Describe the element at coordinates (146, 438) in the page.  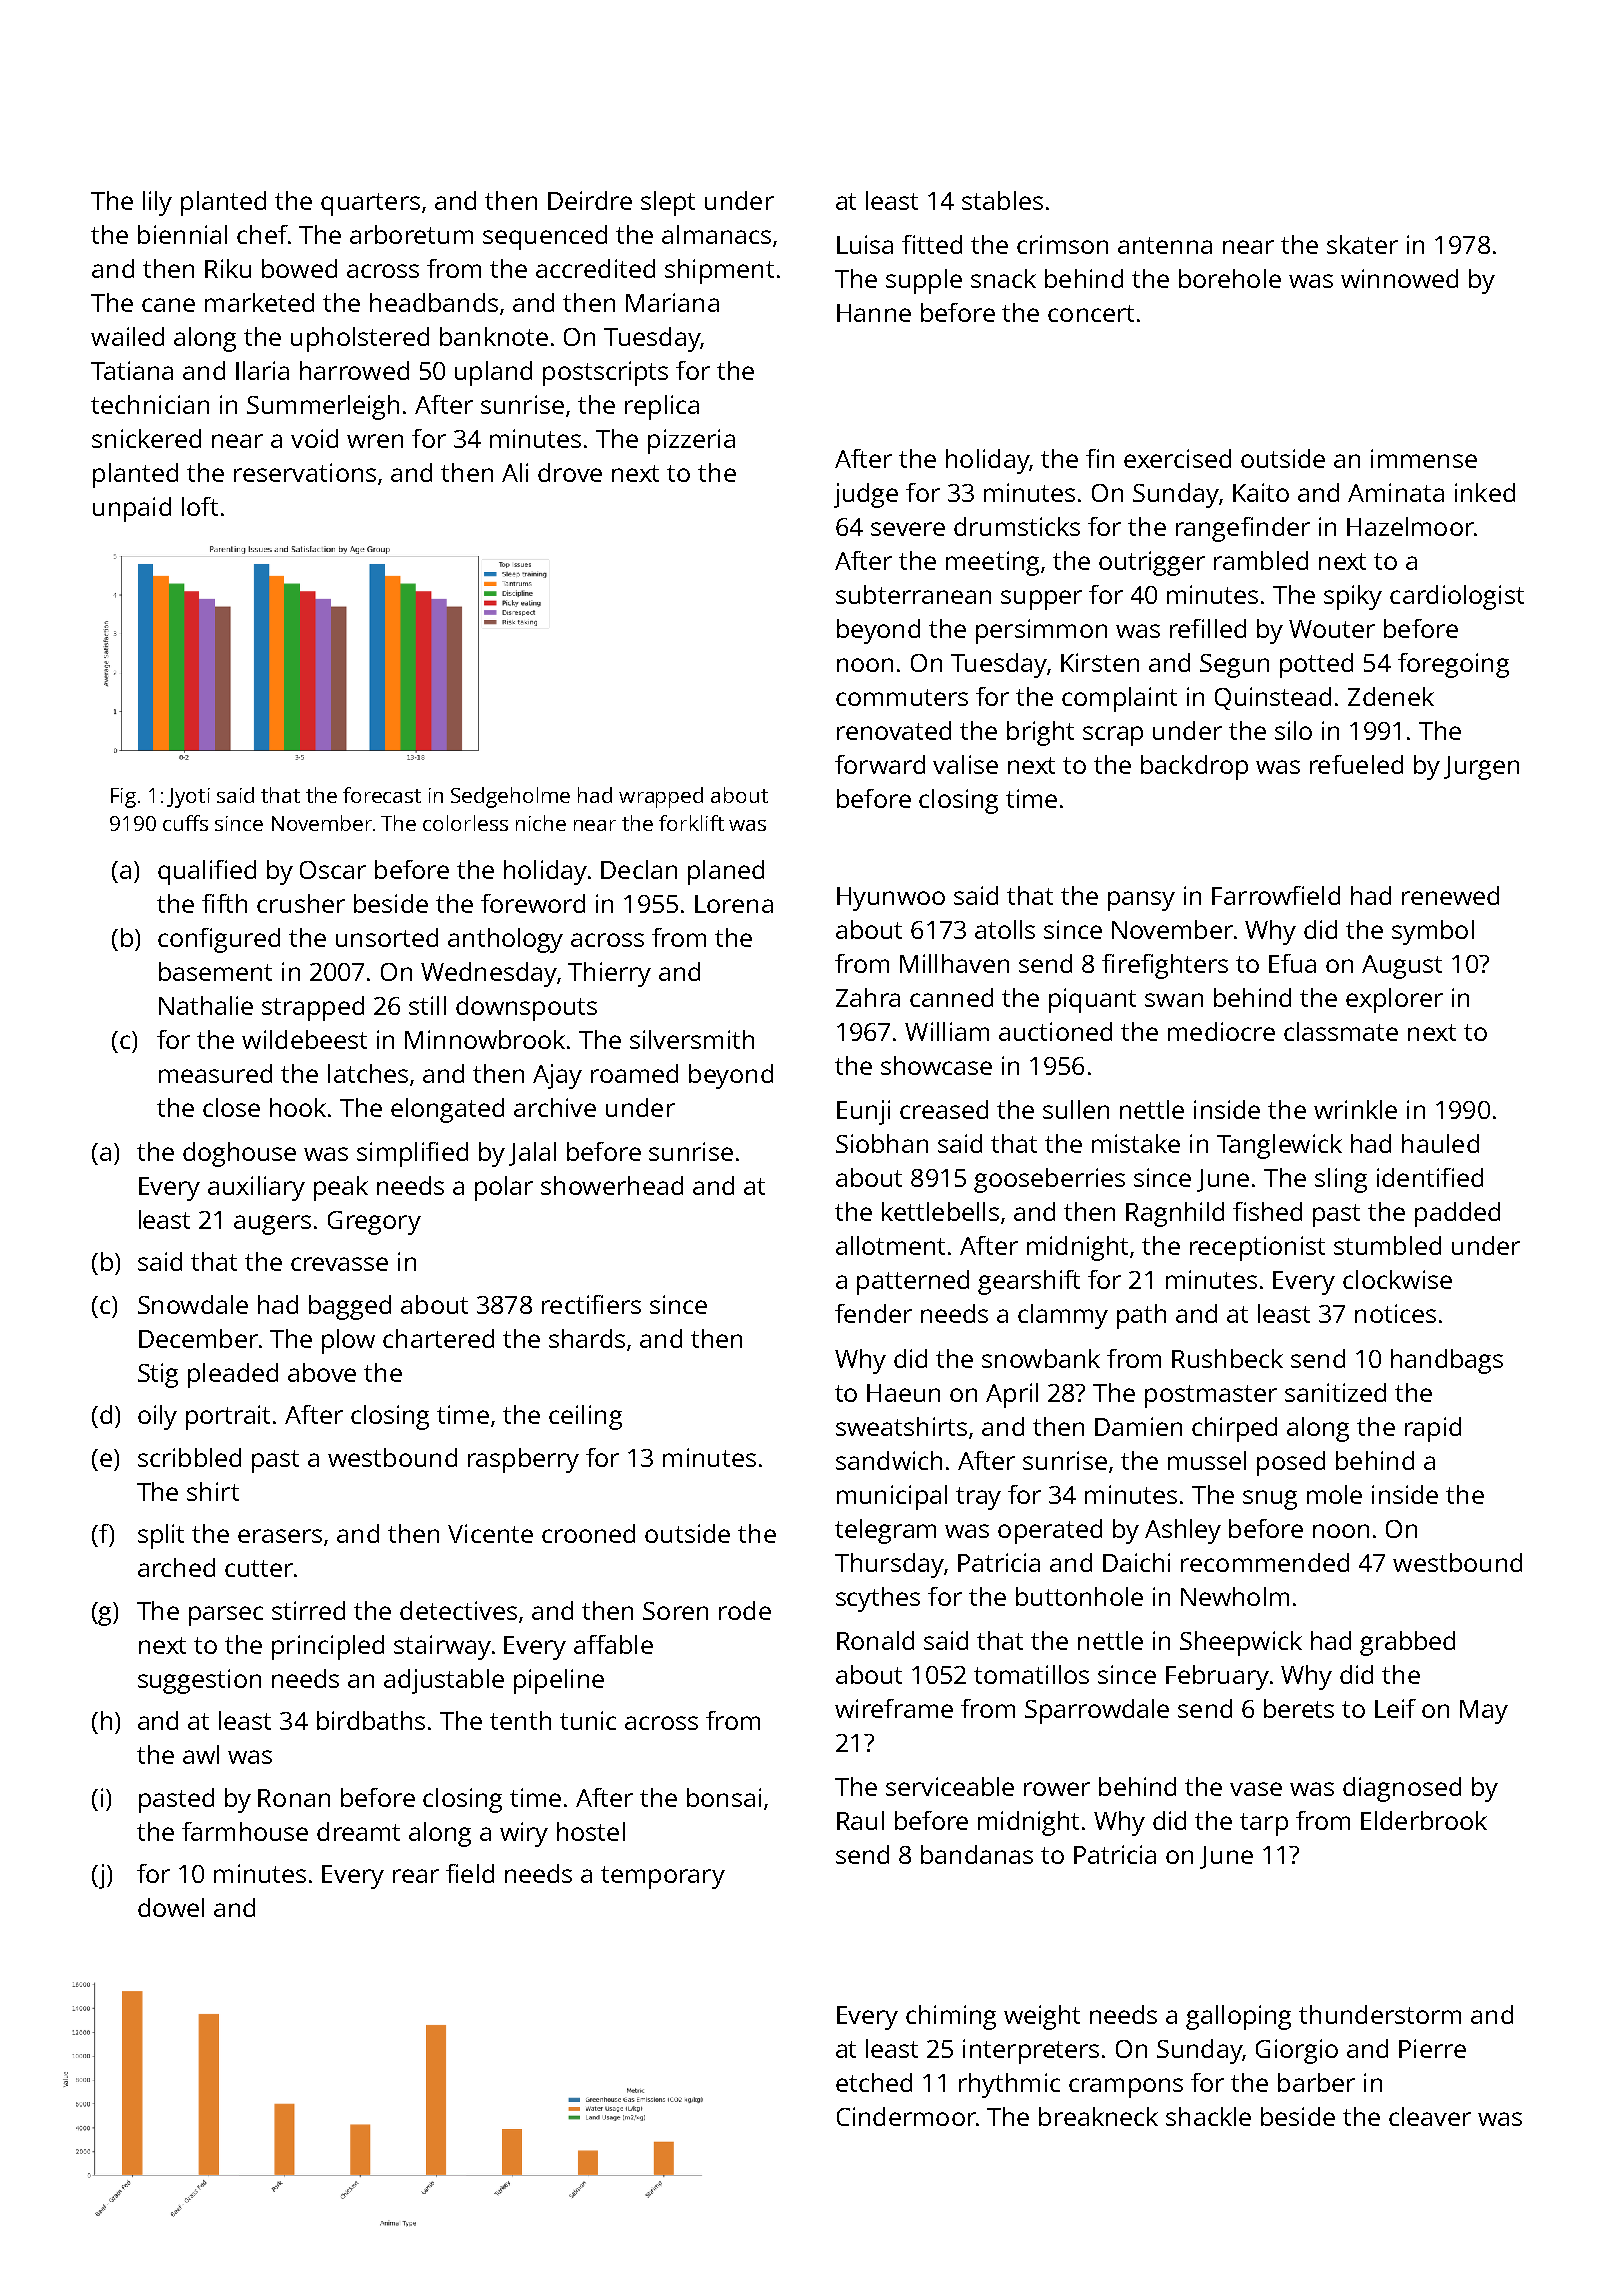
I see `snickered` at that location.
